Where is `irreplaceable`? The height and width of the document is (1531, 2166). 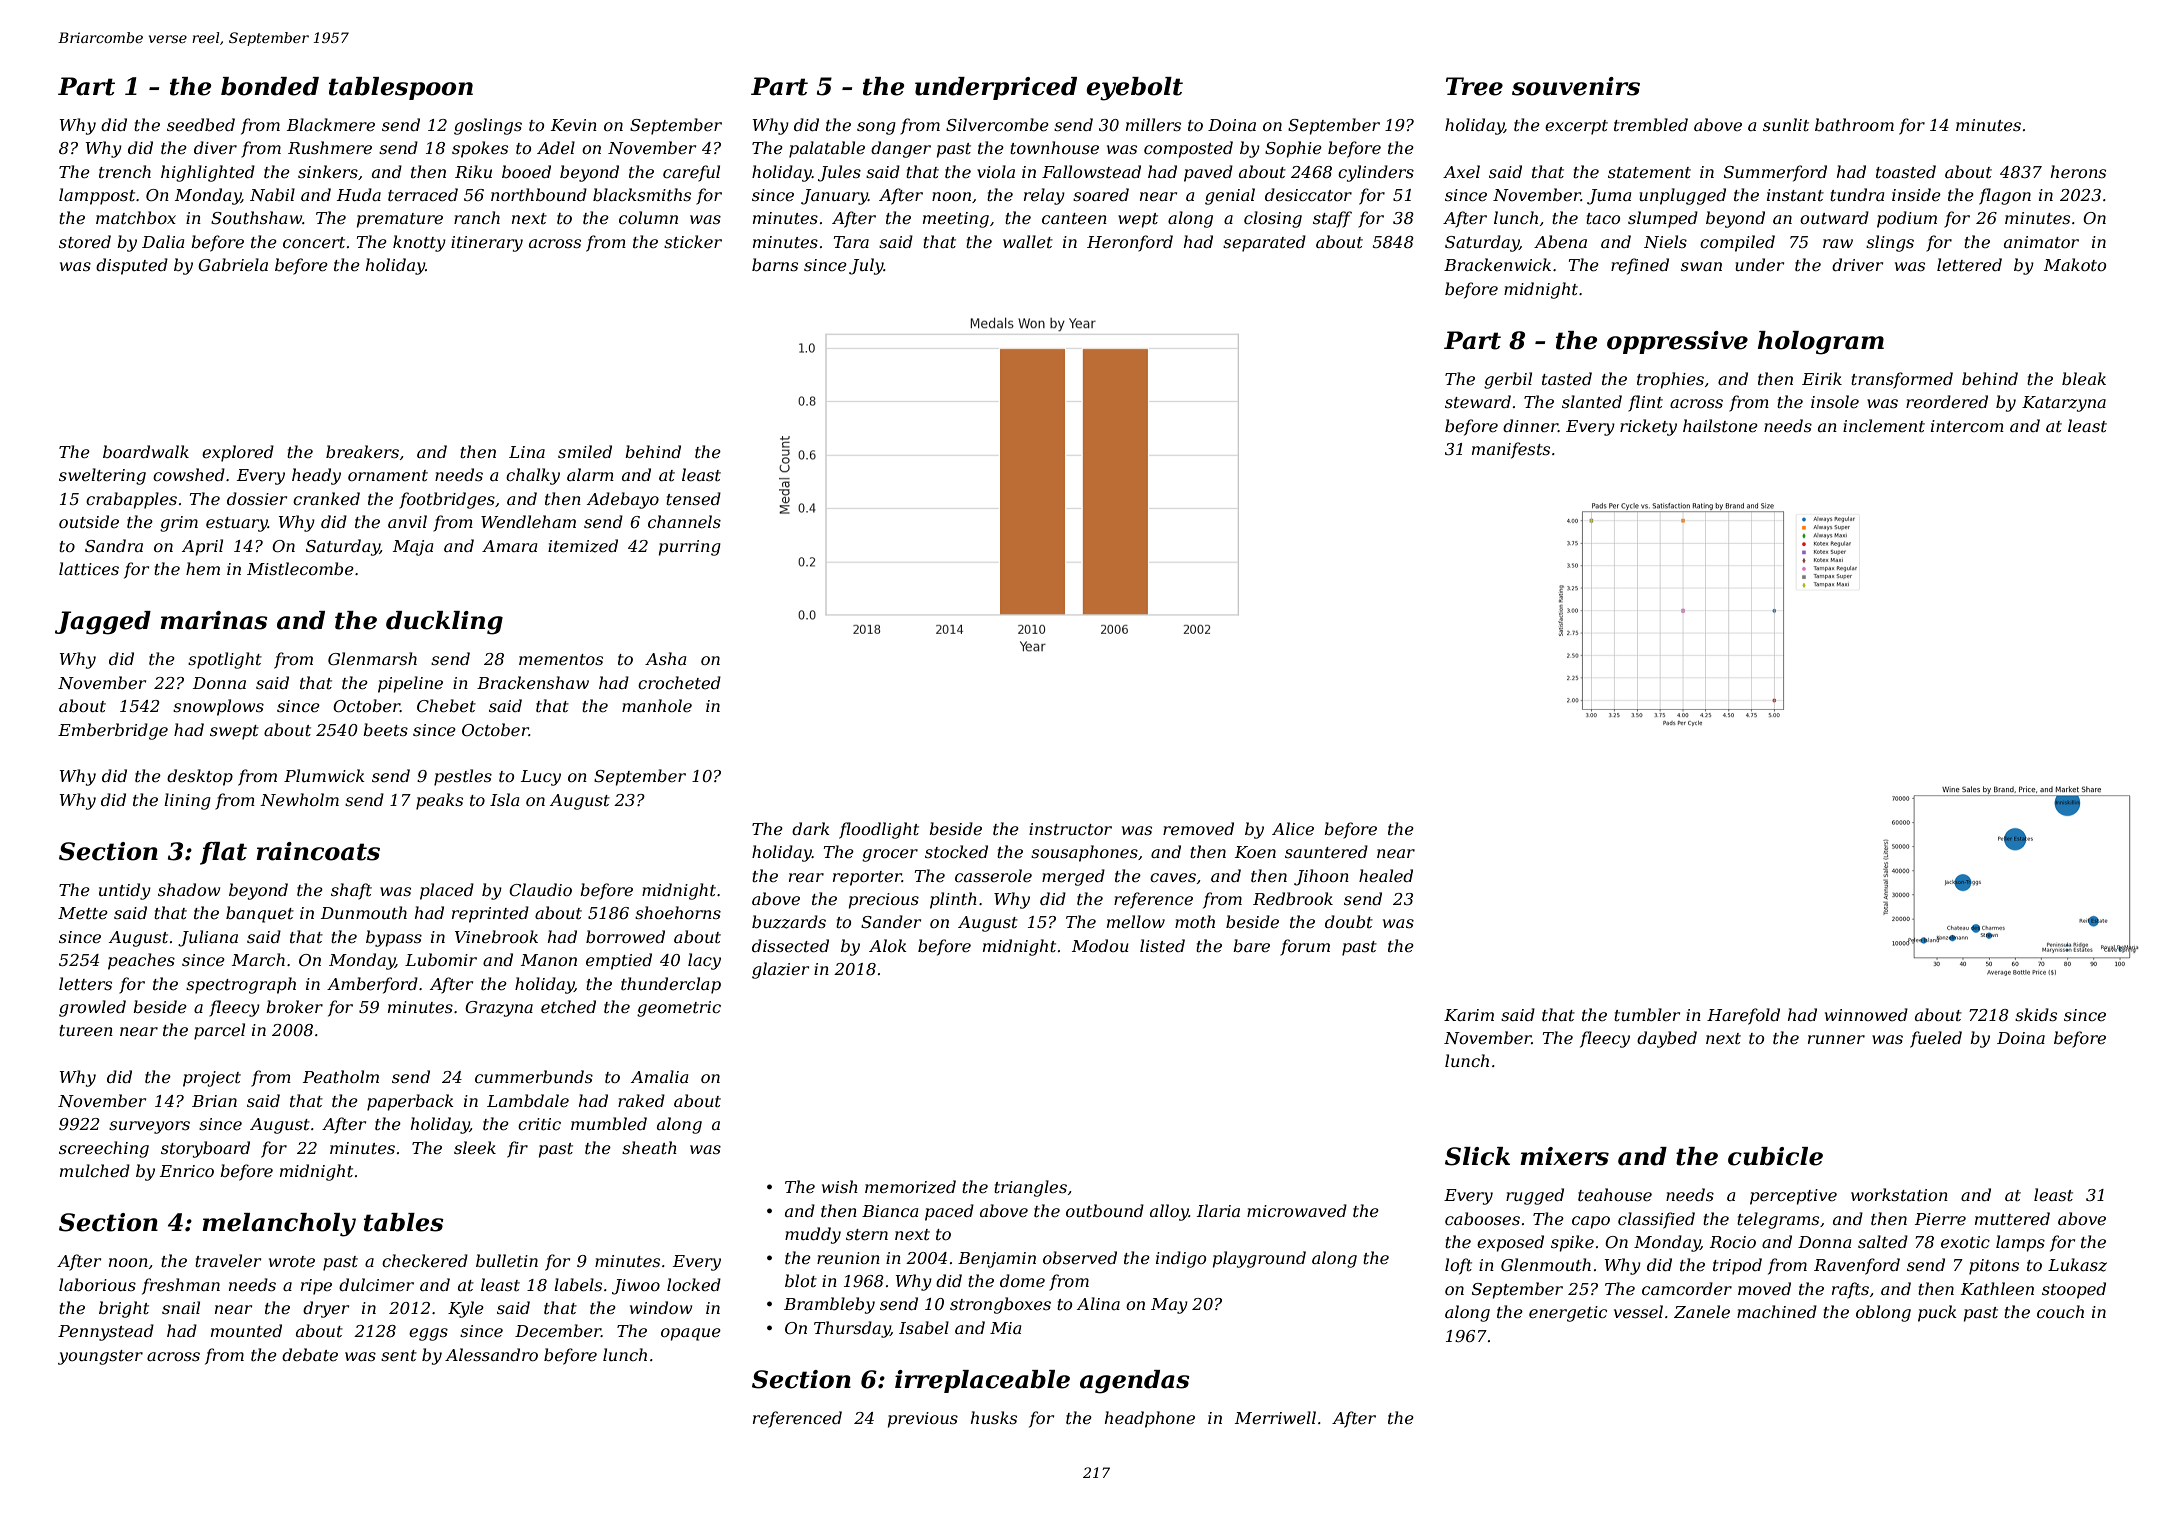 irreplaceable is located at coordinates (982, 1381).
